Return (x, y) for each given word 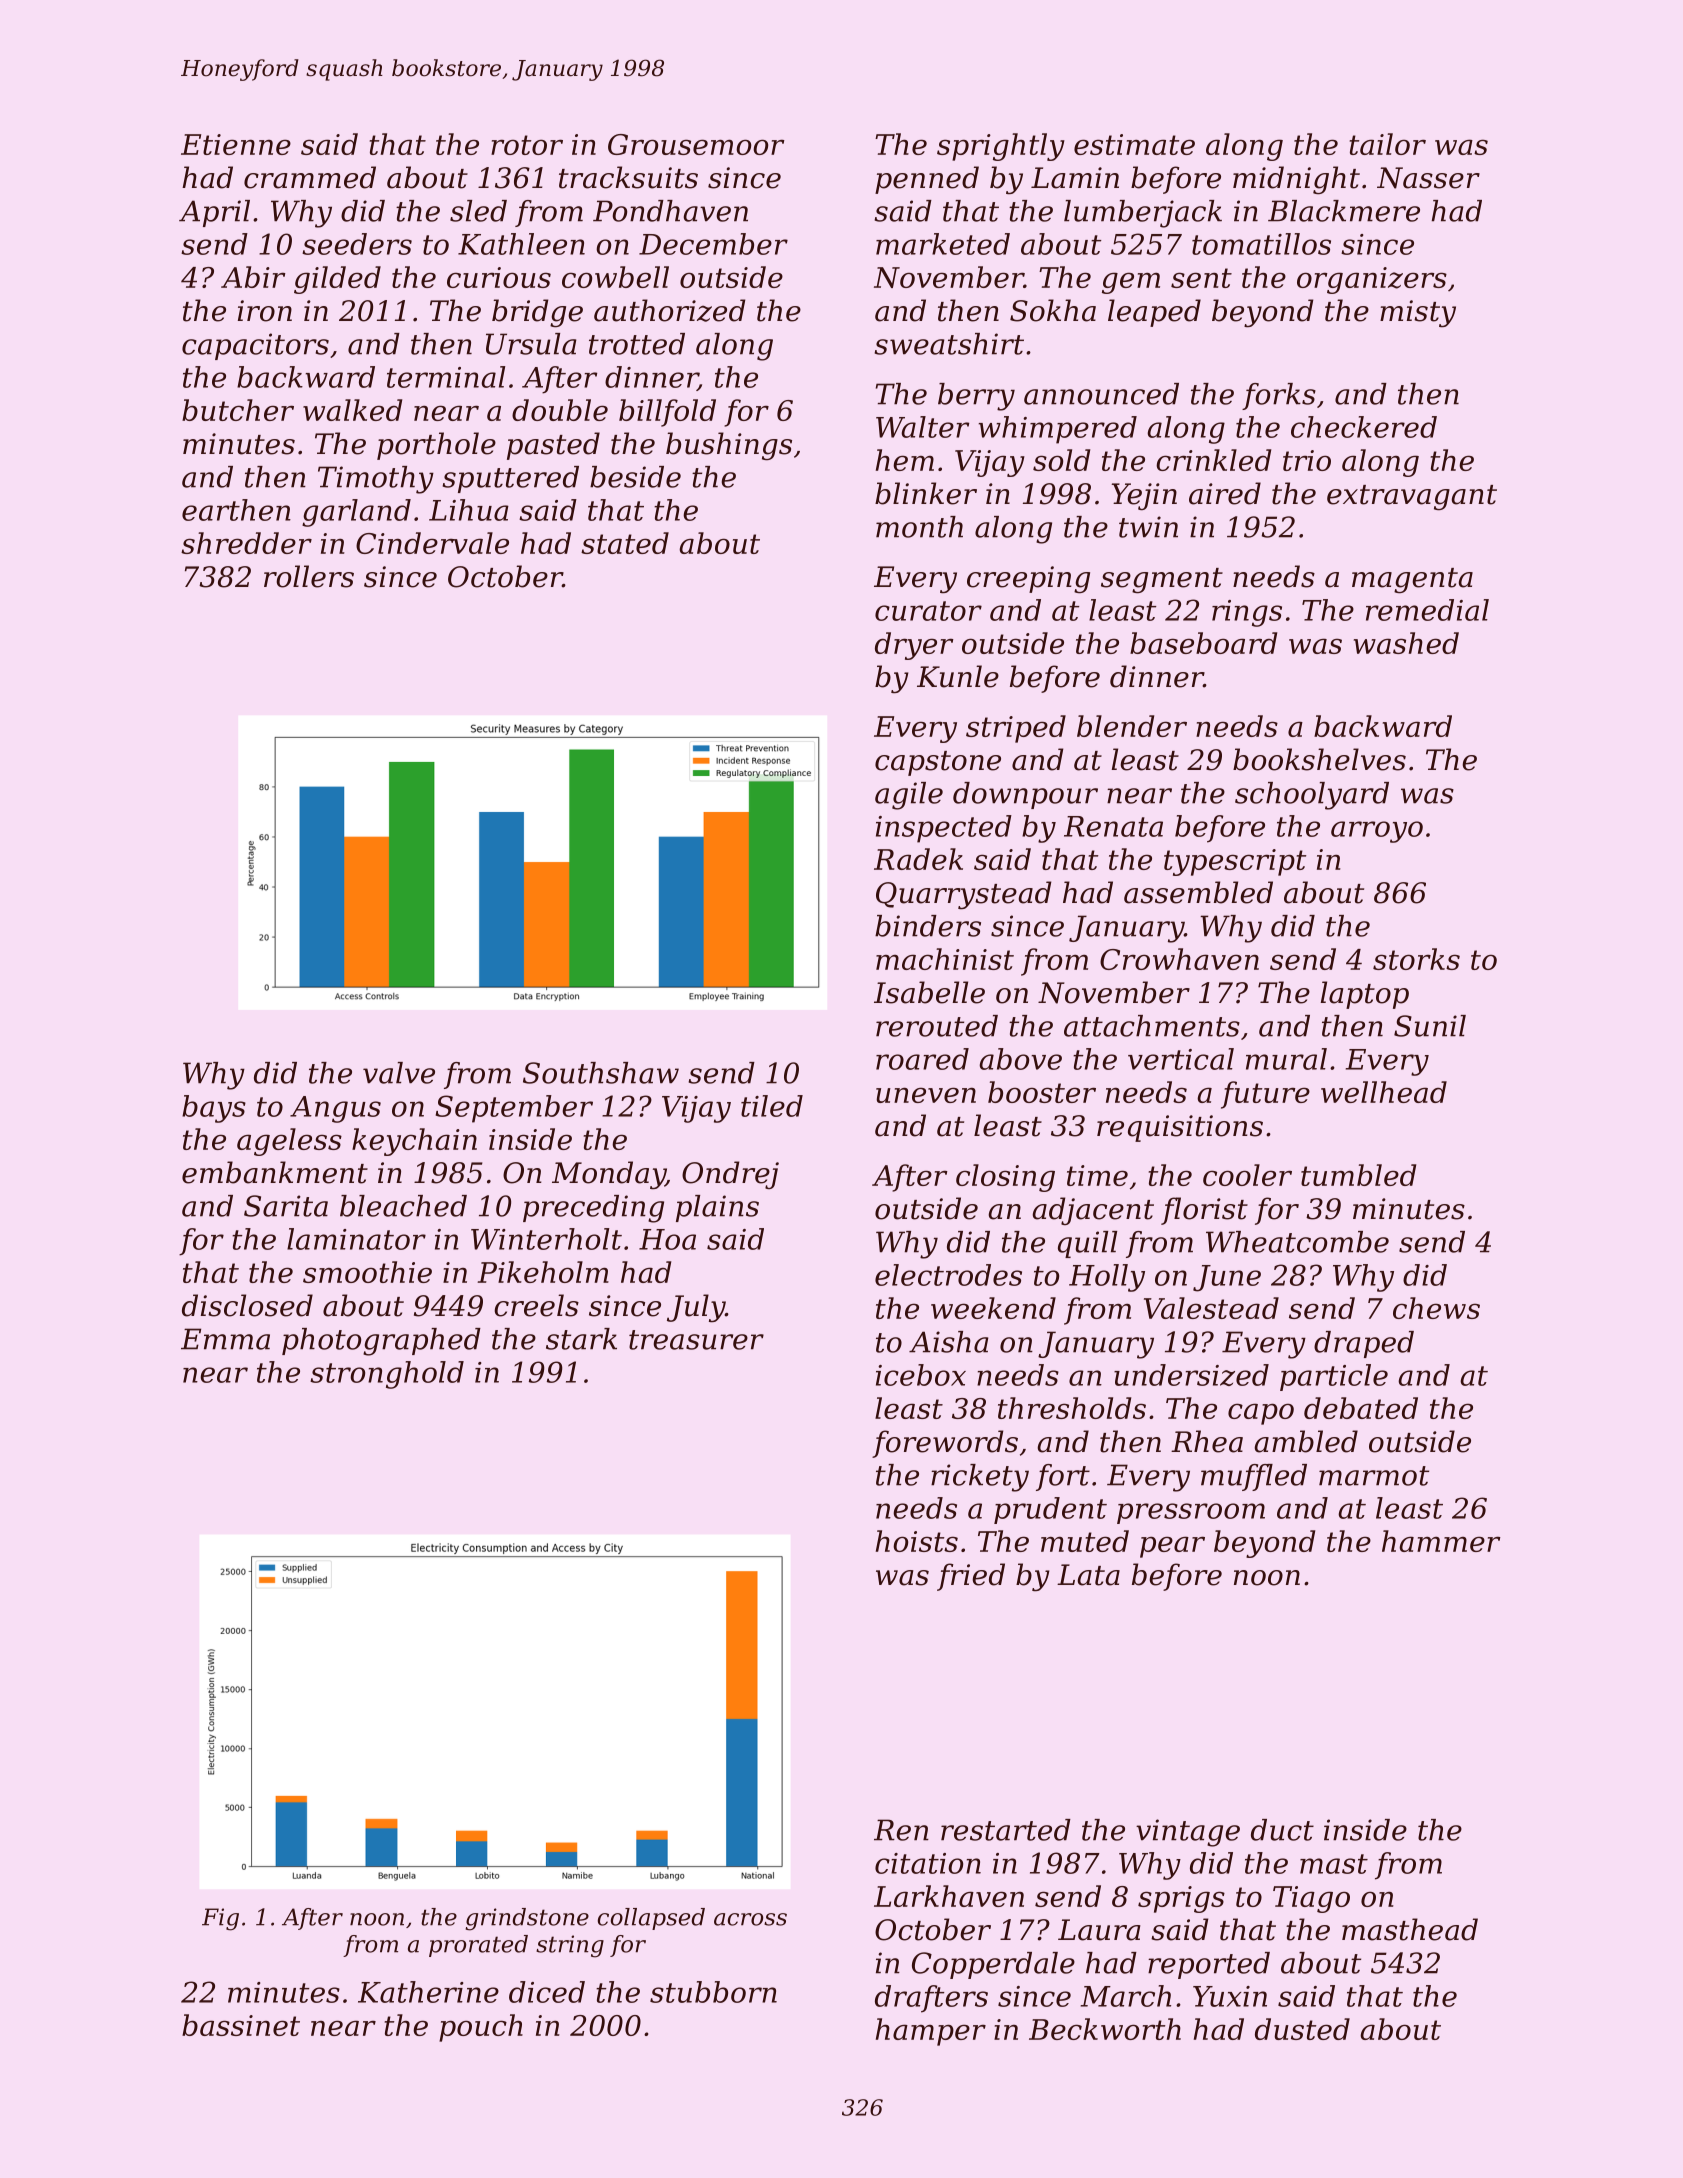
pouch (481, 2028)
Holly (1107, 1278)
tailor (1388, 144)
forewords (945, 1444)
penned (927, 180)
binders (928, 926)
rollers (309, 576)
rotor (527, 145)
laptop (1365, 995)
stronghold (387, 1375)
